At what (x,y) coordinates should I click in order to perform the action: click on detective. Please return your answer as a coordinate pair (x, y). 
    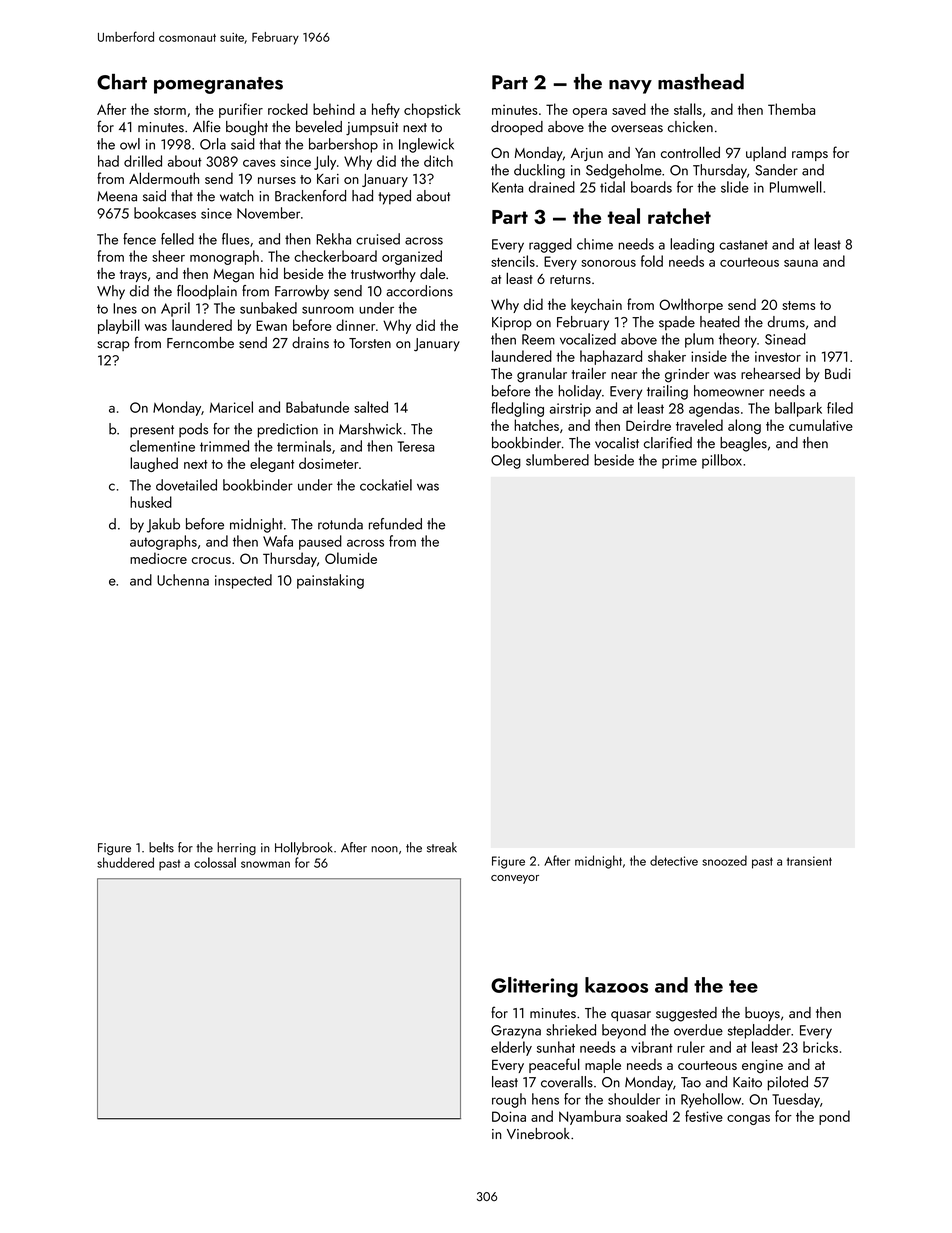
    Looking at the image, I should click on (674, 860).
